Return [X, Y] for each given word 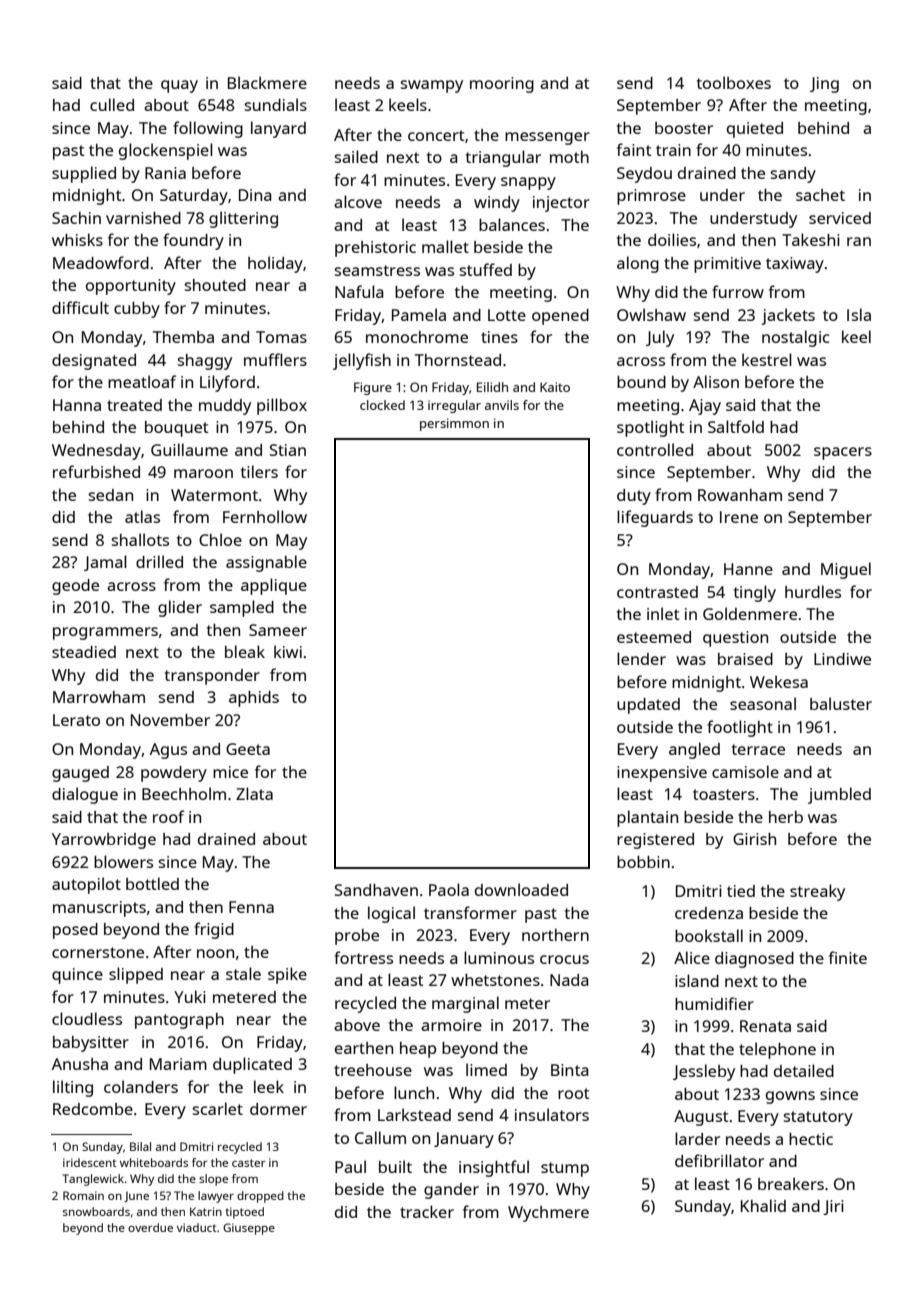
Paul [350, 1166]
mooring [502, 85]
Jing [824, 85]
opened [560, 317]
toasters [724, 794]
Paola [449, 889]
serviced [840, 218]
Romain [83, 1195]
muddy [225, 407]
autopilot [86, 885]
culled [112, 104]
